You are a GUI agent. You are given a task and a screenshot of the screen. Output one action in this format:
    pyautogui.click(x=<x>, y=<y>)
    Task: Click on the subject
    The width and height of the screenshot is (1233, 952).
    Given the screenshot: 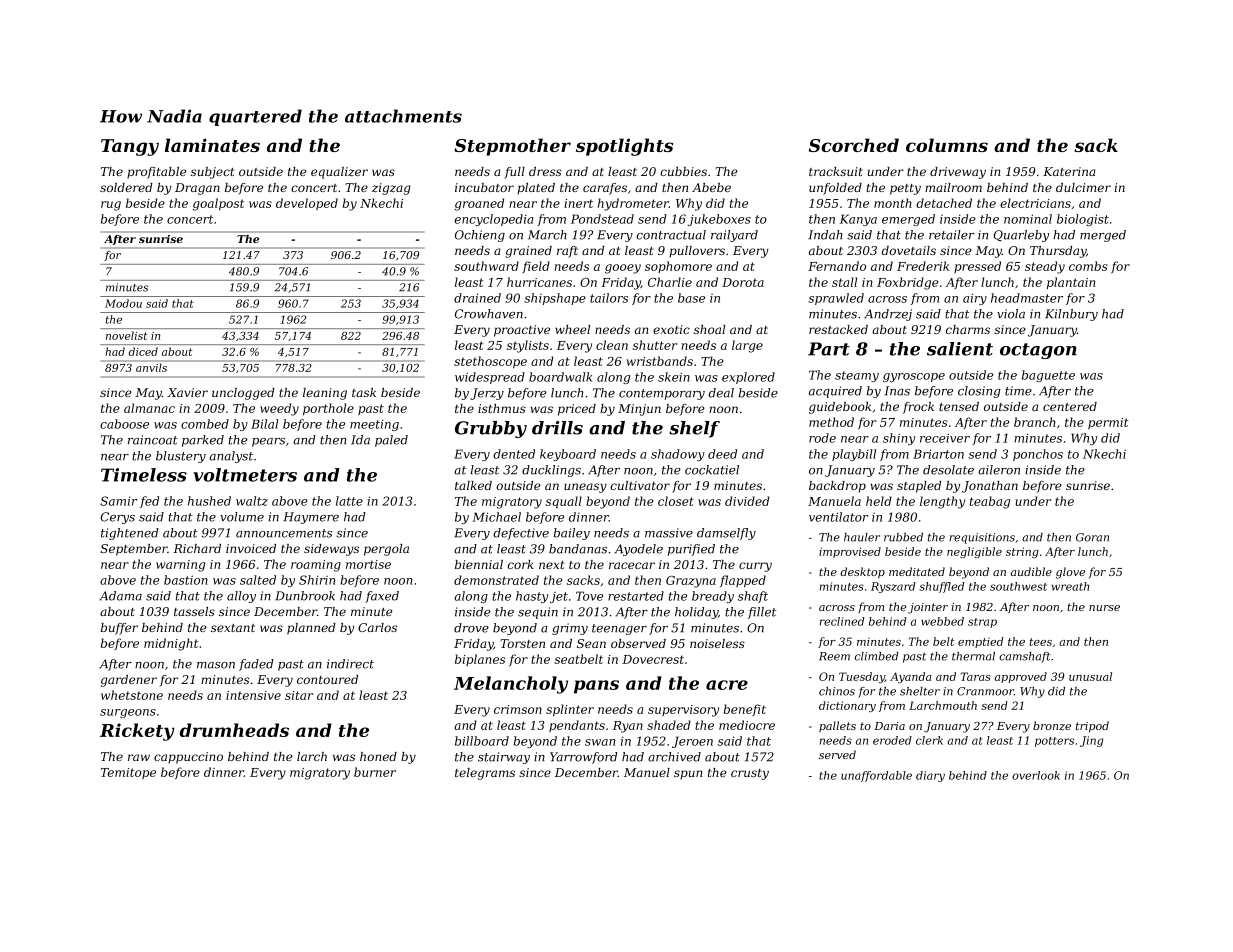 What is the action you would take?
    pyautogui.click(x=212, y=173)
